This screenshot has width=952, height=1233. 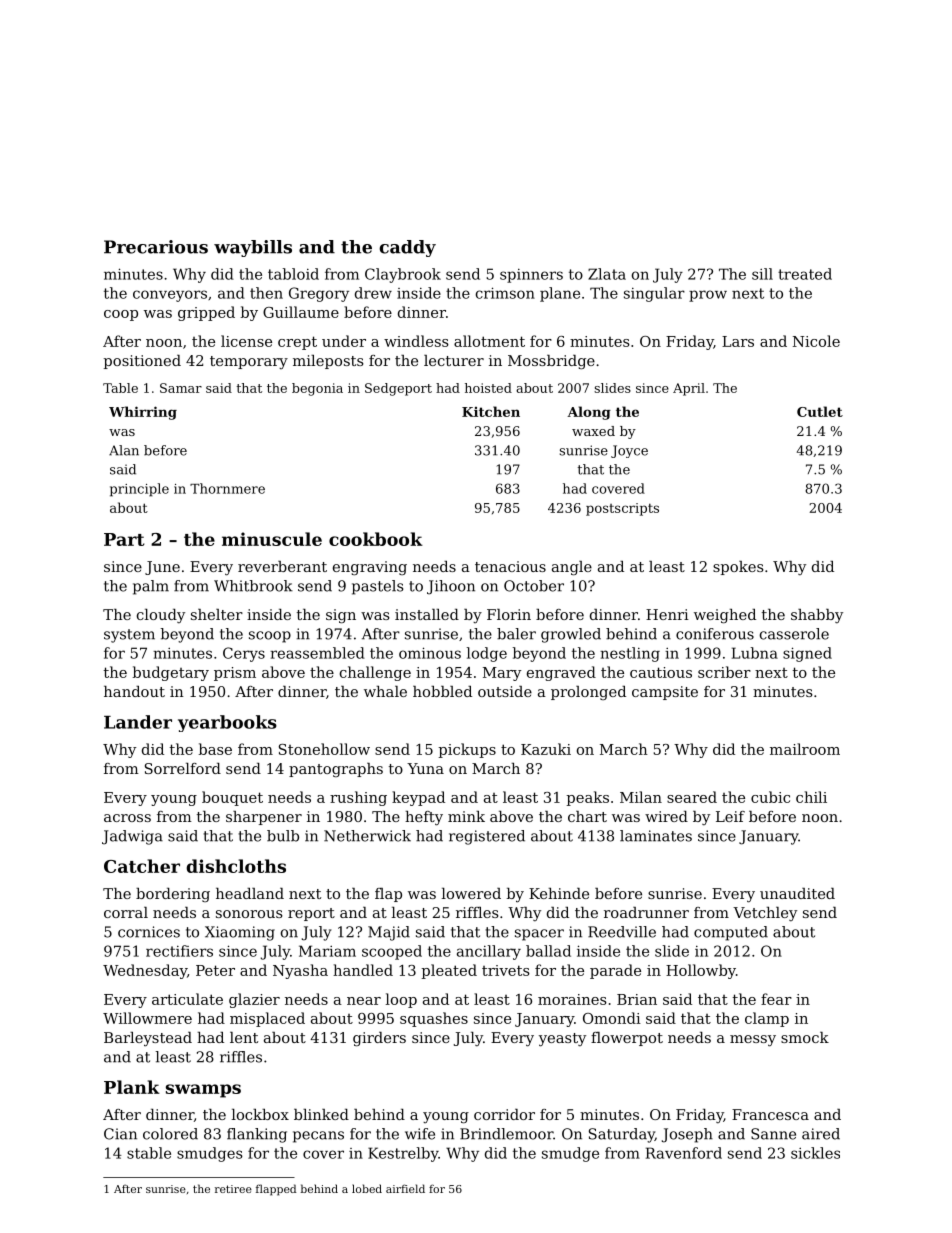 What do you see at coordinates (487, 654) in the screenshot?
I see `lodge` at bounding box center [487, 654].
